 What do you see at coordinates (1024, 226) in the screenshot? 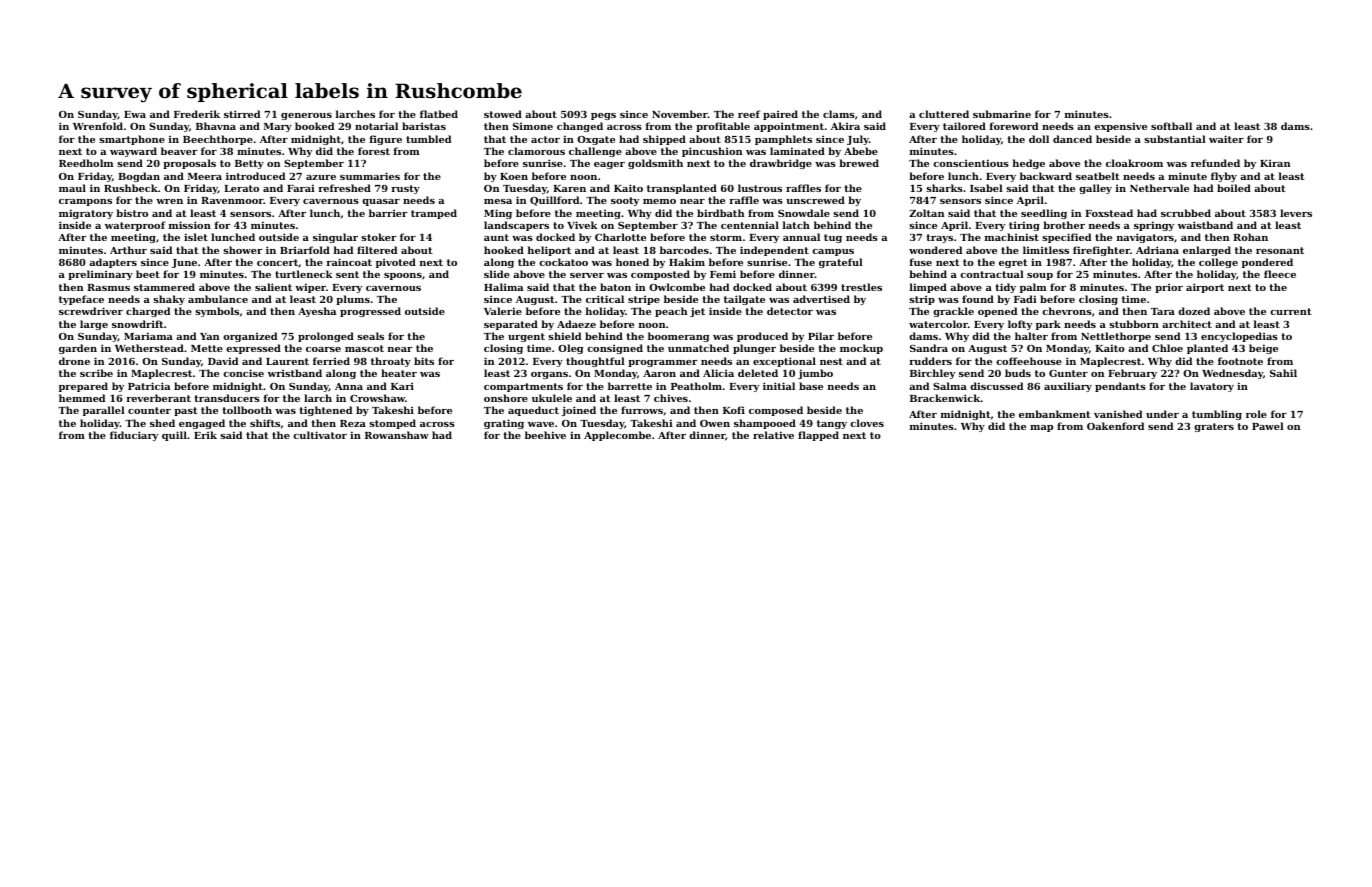
I see `tiring` at bounding box center [1024, 226].
